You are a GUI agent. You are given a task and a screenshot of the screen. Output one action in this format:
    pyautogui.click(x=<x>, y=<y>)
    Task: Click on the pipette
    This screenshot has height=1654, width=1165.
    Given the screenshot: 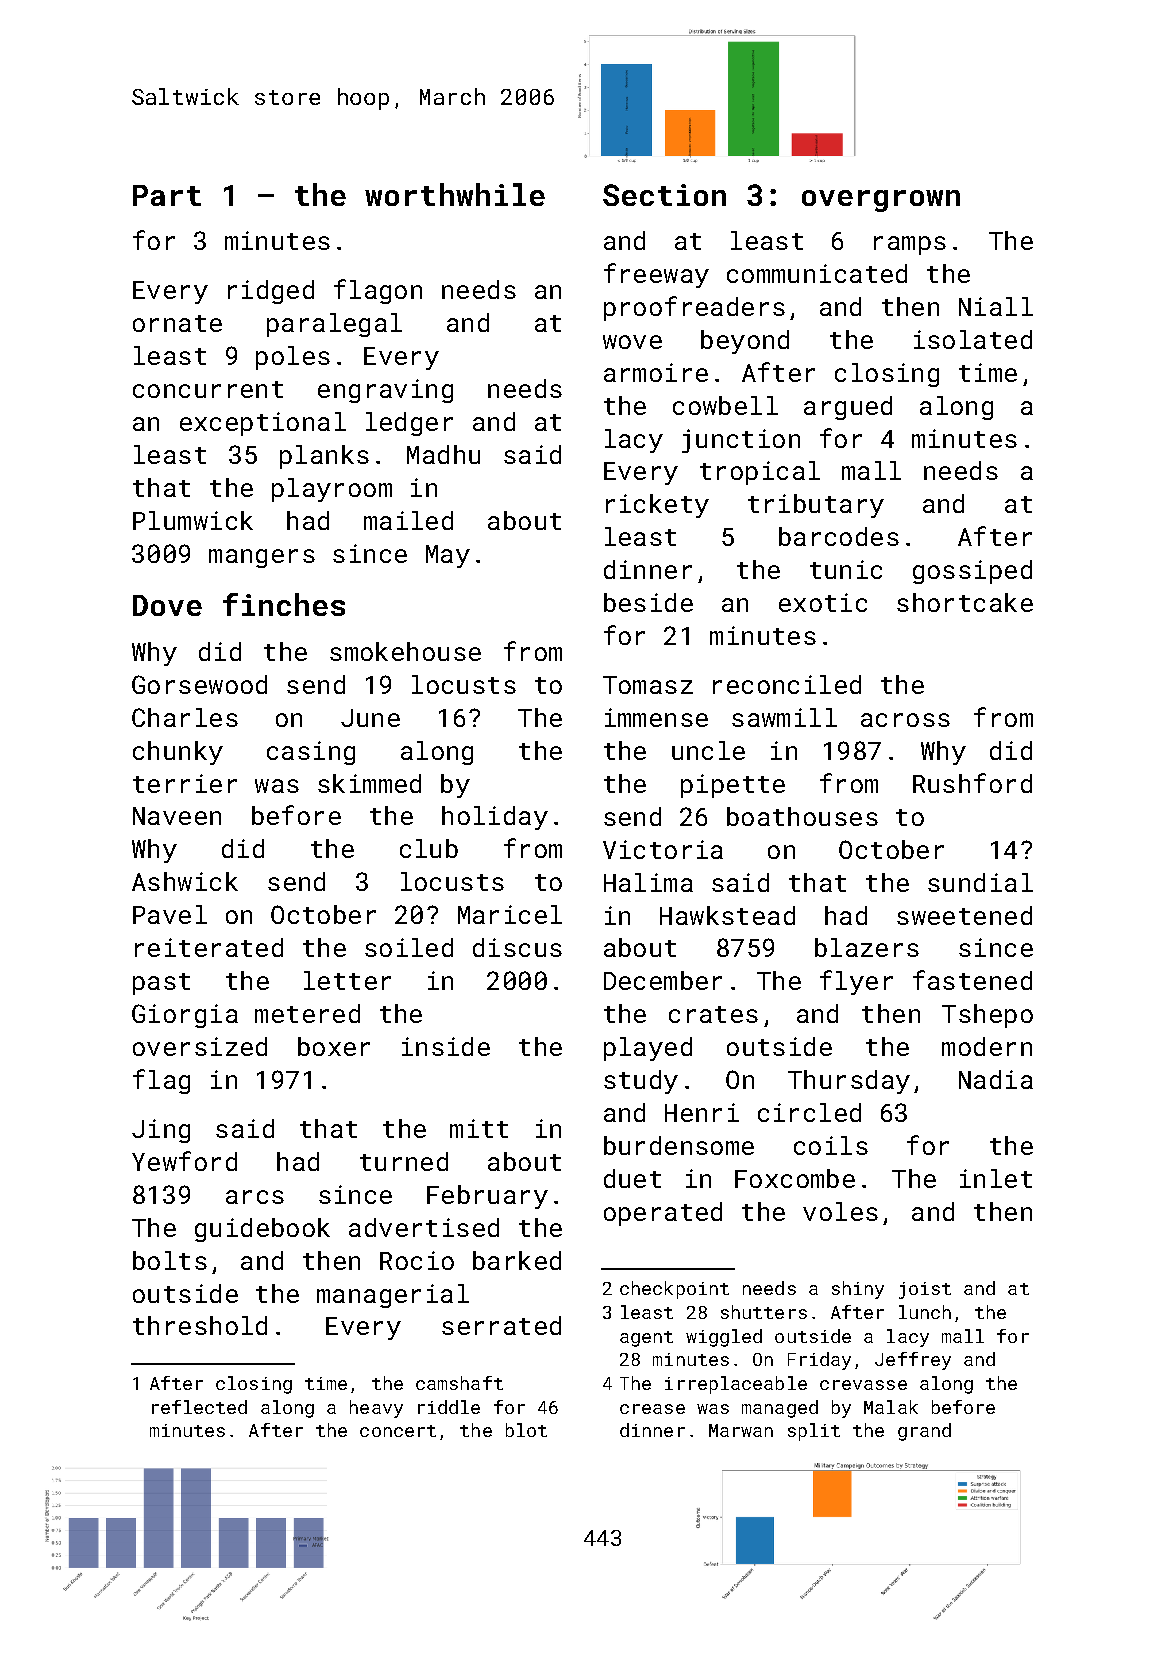 What is the action you would take?
    pyautogui.click(x=733, y=786)
